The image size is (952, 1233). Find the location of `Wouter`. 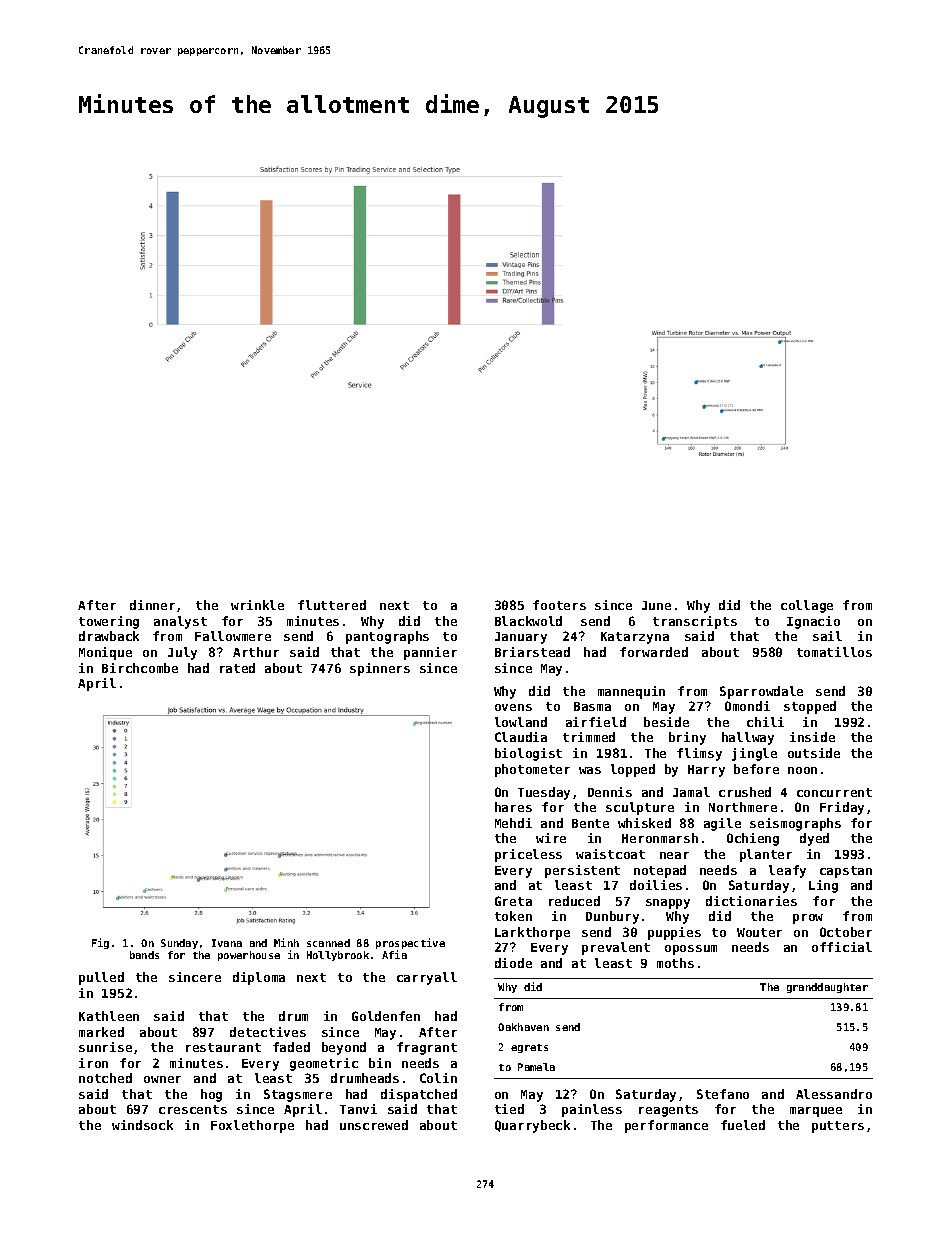

Wouter is located at coordinates (759, 932).
